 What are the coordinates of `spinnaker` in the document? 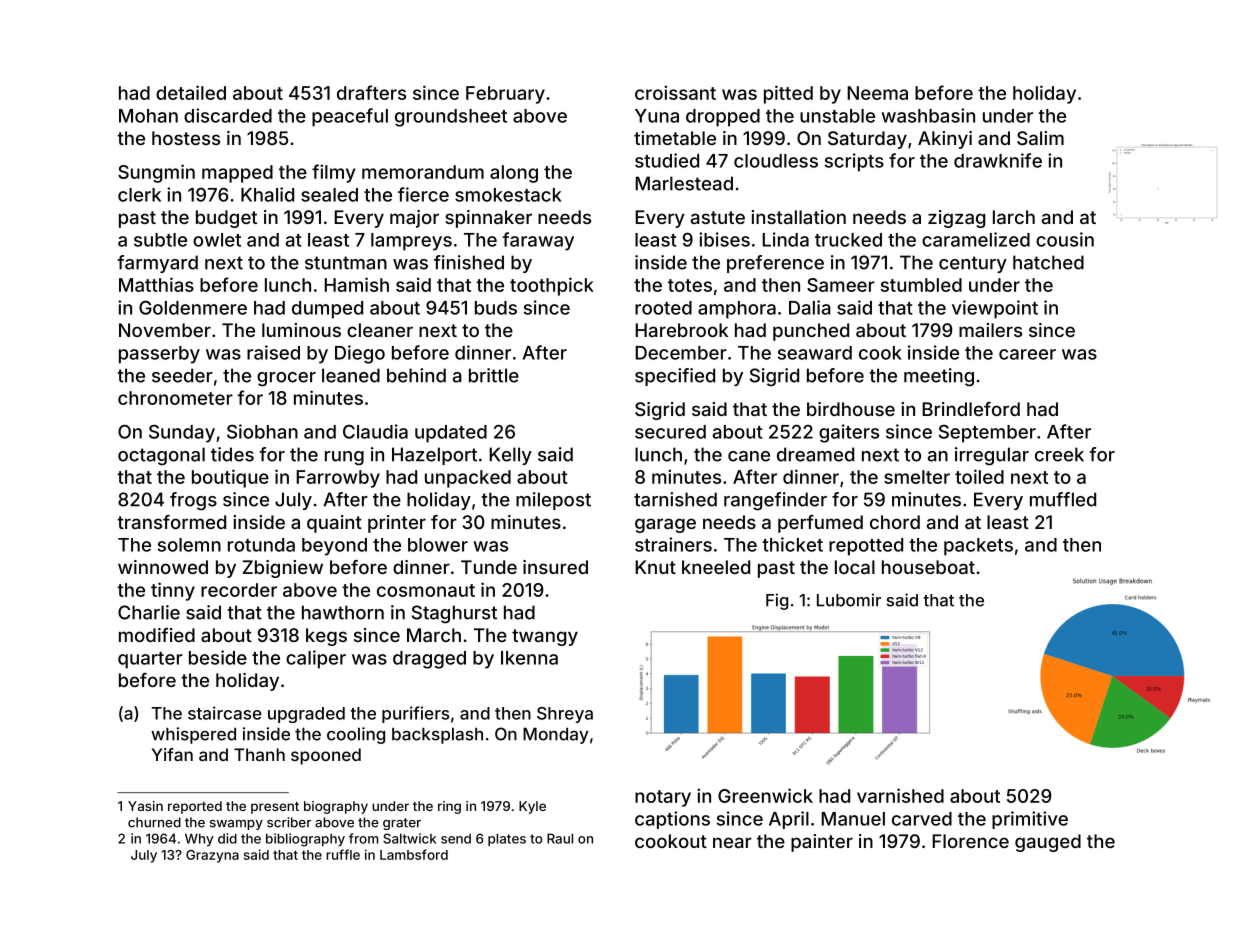 It's located at (488, 219).
